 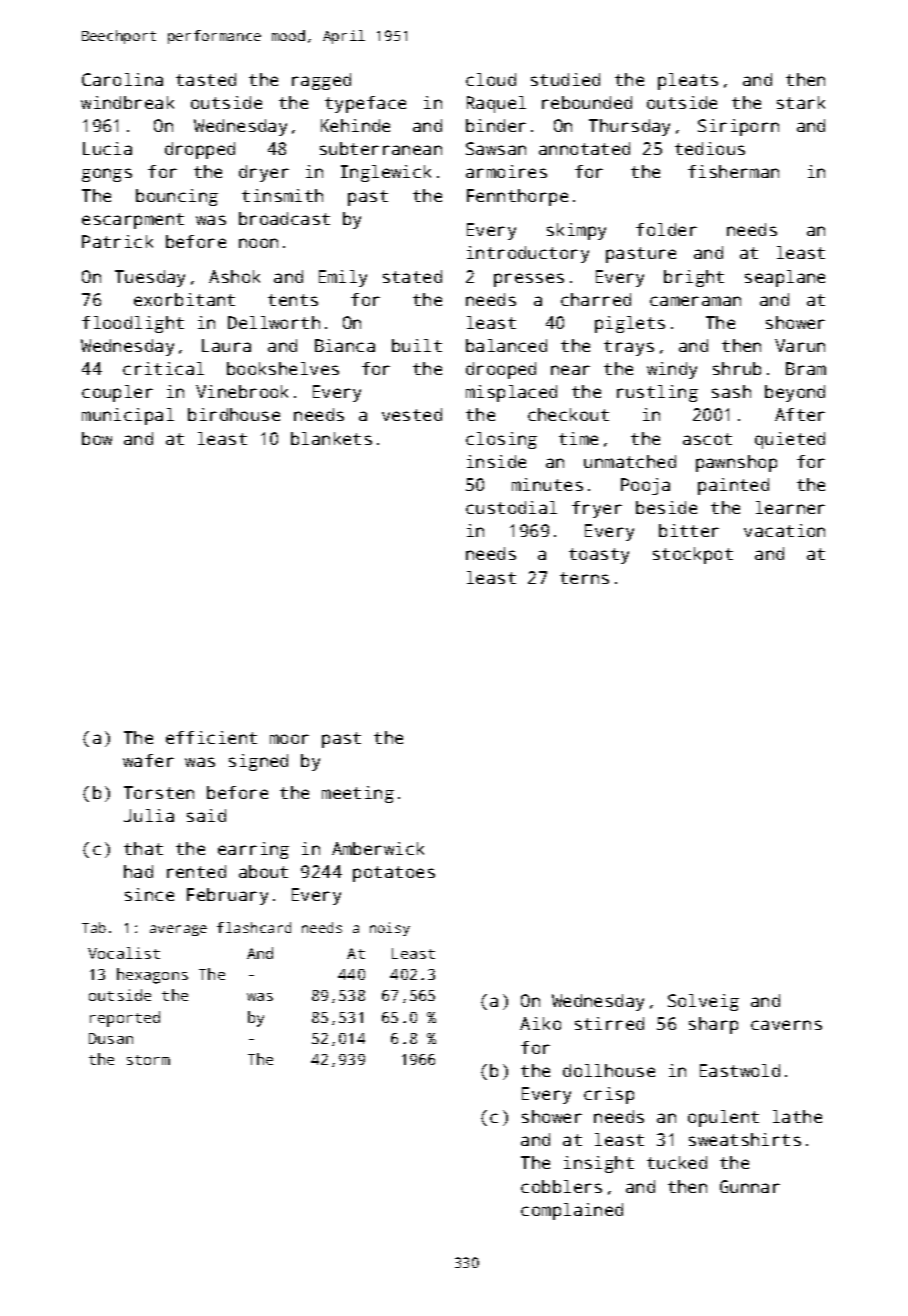 I want to click on fisherman, so click(x=733, y=171).
